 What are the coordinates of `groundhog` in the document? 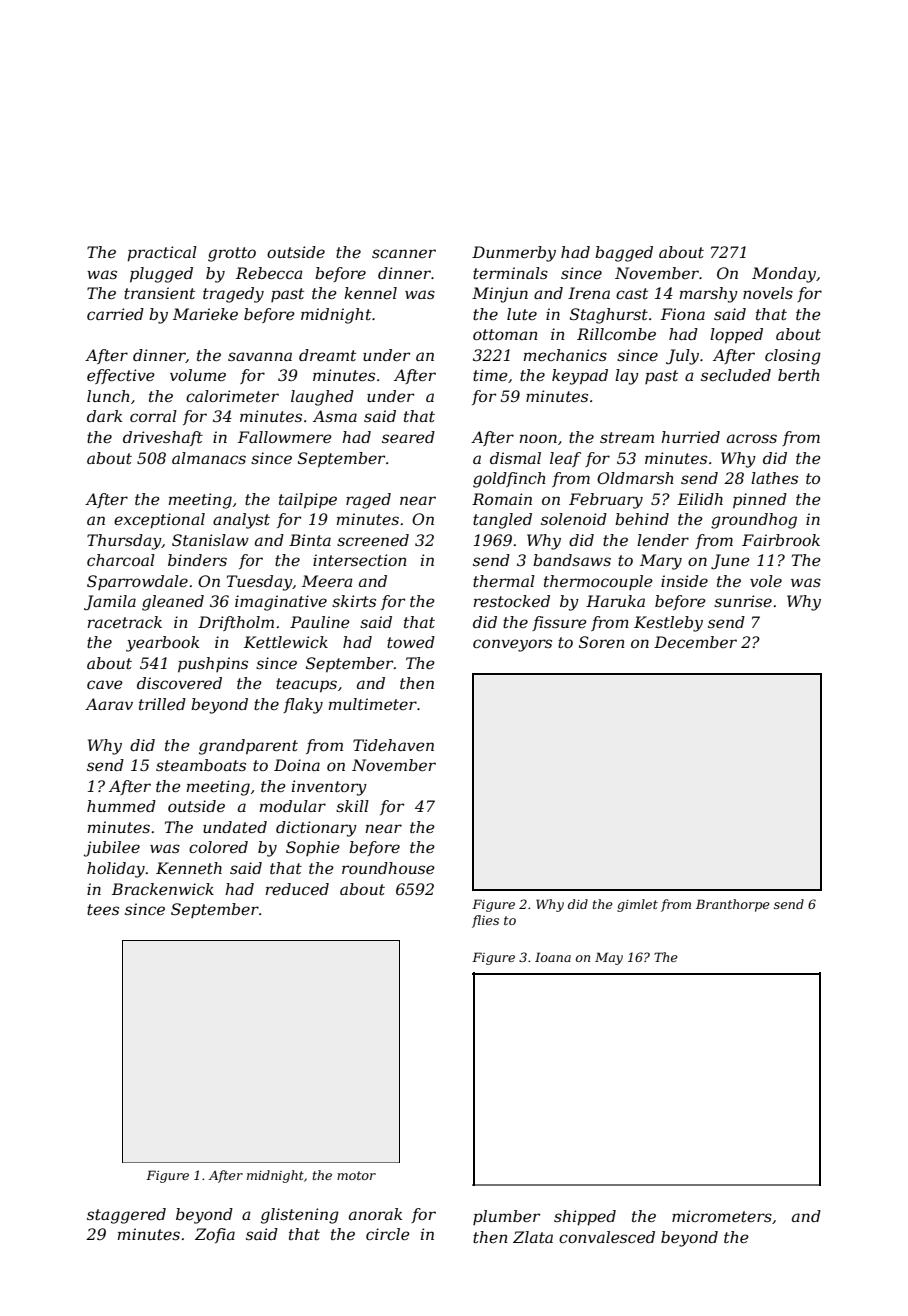 It's located at (754, 521).
